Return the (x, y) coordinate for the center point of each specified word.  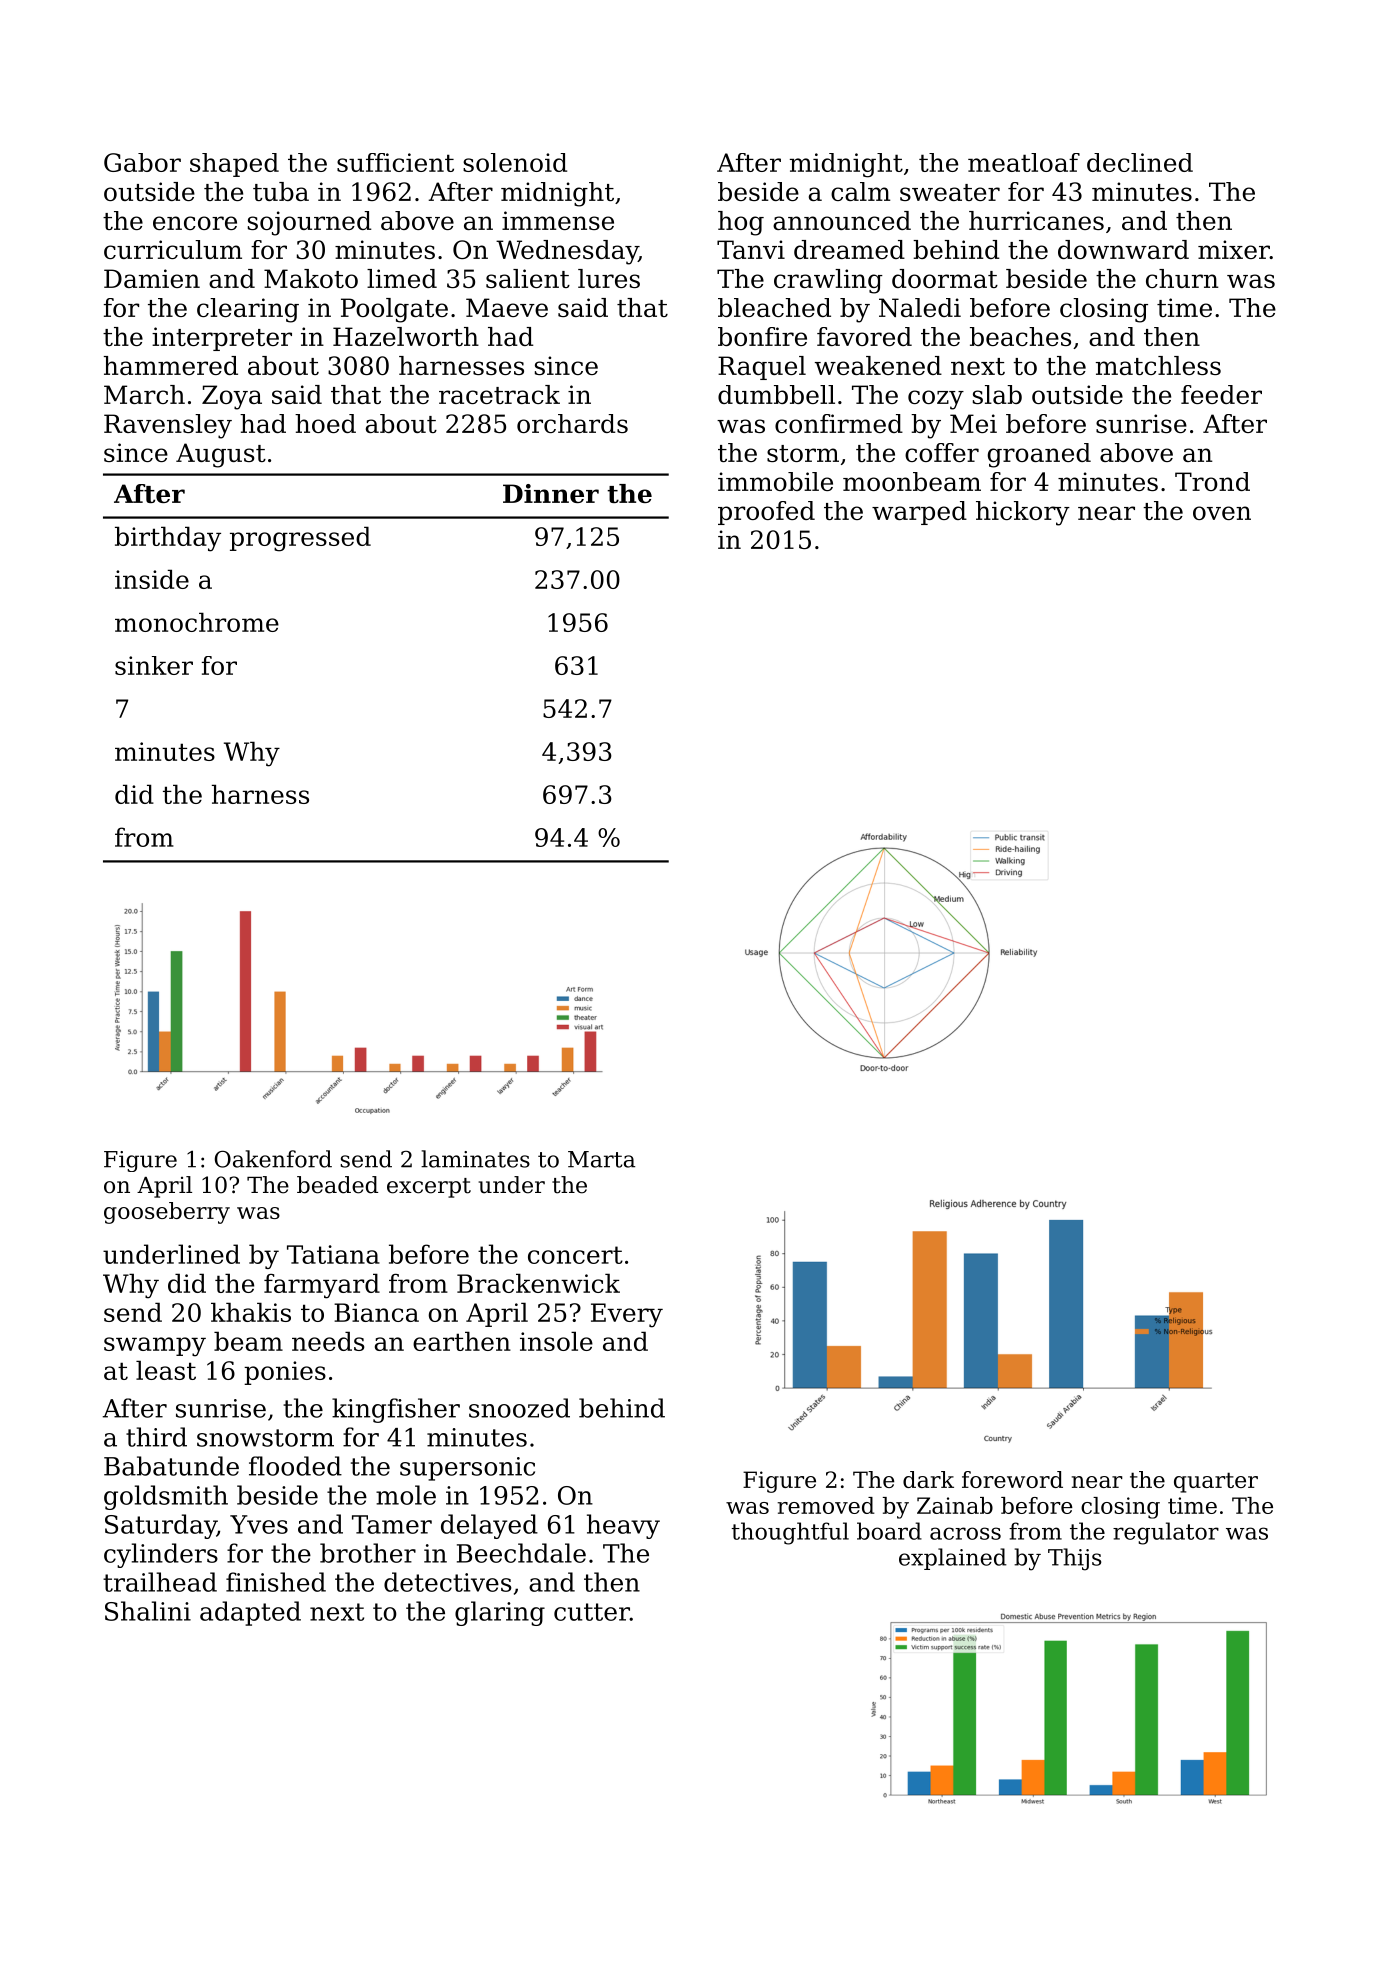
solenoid (515, 162)
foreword (1012, 1479)
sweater (950, 192)
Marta (601, 1159)
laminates (475, 1159)
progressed (300, 539)
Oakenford (273, 1159)
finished (276, 1582)
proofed (766, 513)
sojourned (309, 223)
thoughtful (790, 1533)
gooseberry (167, 1213)
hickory (1023, 513)
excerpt (429, 1188)
